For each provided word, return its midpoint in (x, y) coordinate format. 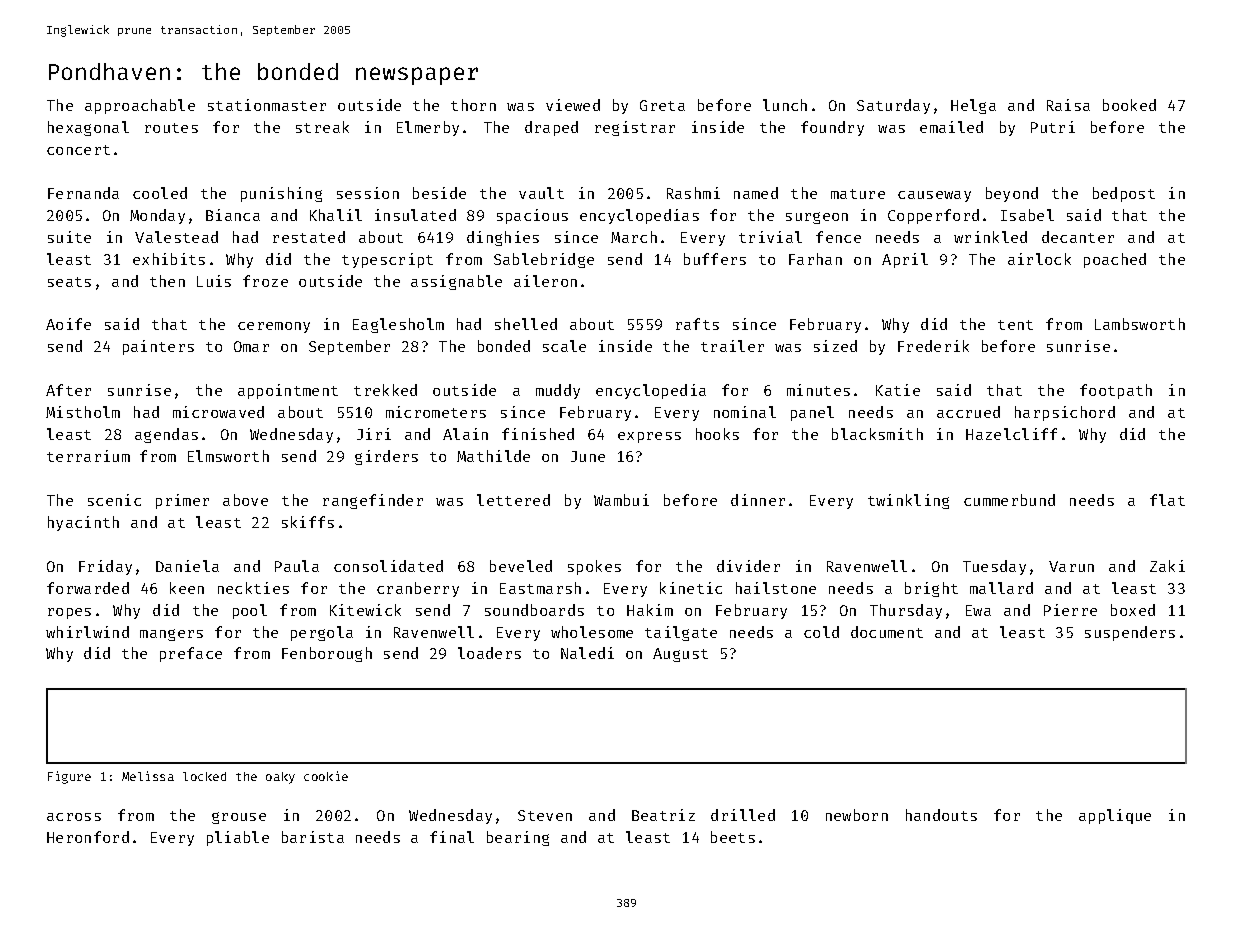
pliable (238, 838)
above (245, 500)
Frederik (933, 346)
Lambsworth (1140, 324)
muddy (558, 391)
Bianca (233, 215)
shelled (526, 324)
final (452, 837)
